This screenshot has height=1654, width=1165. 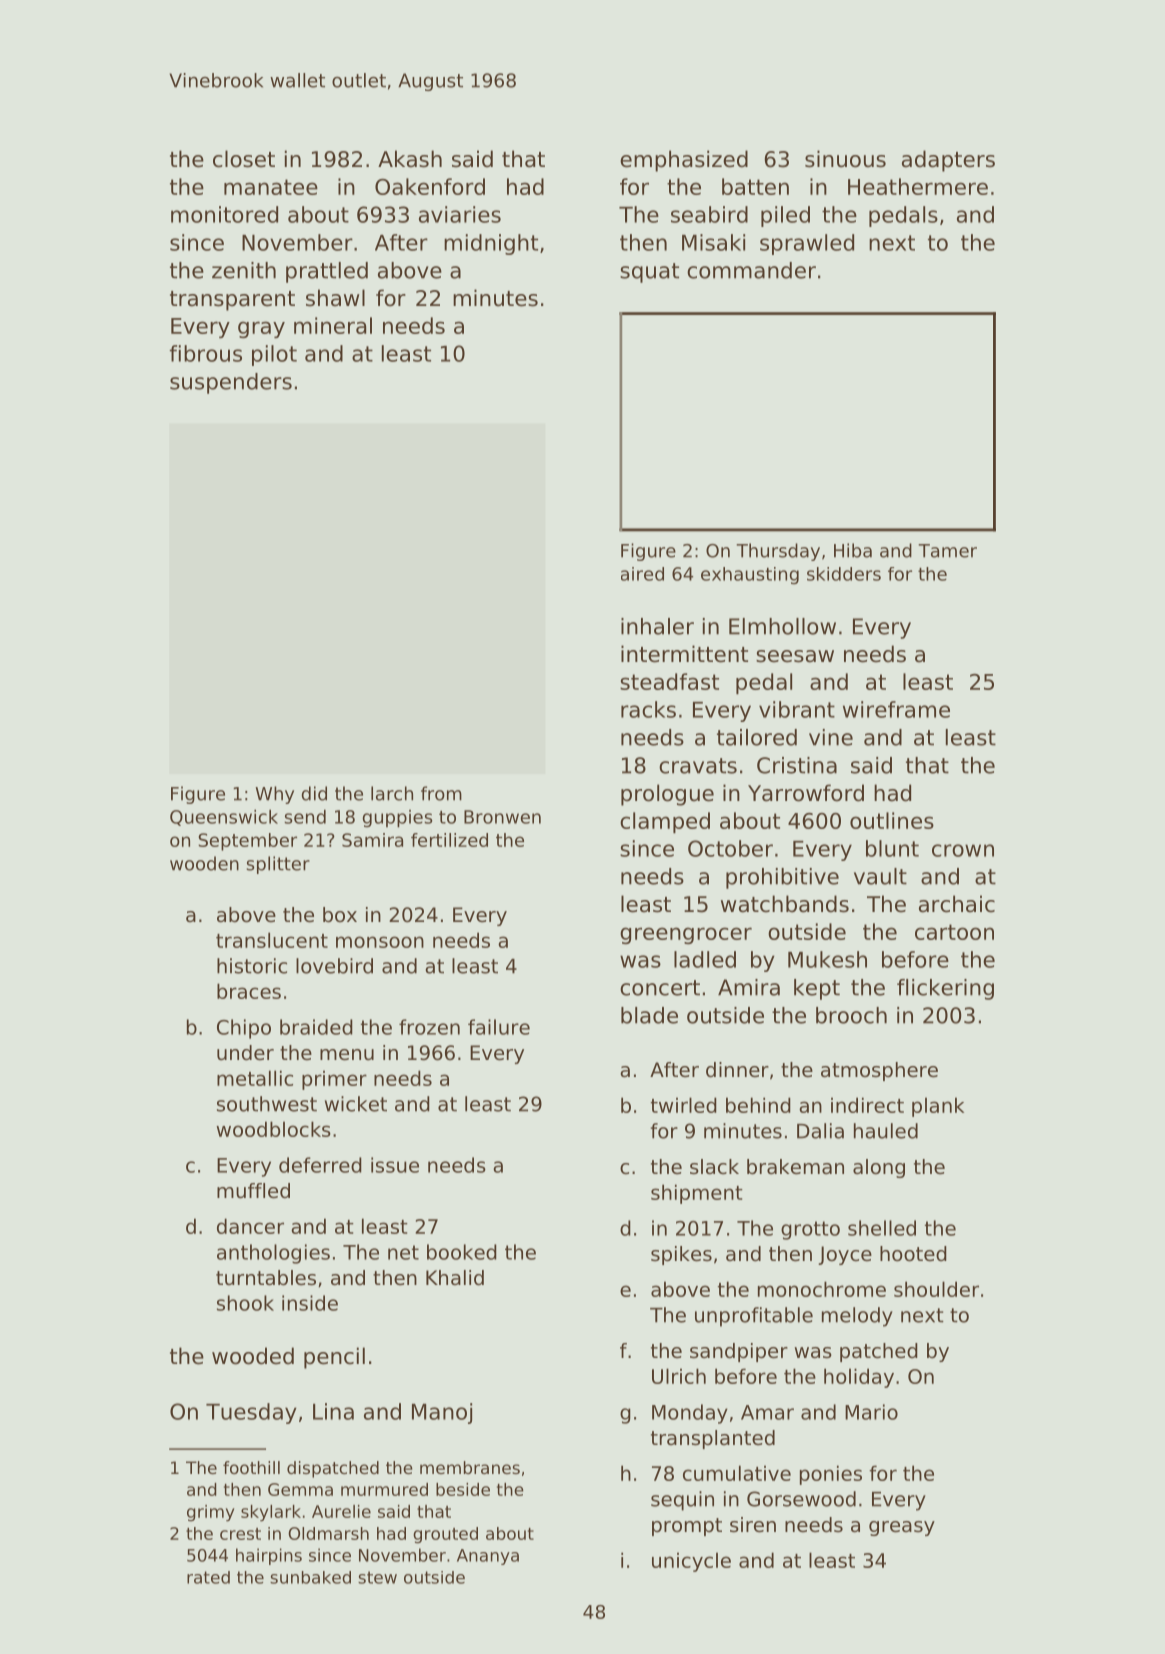 I want to click on crest, so click(x=240, y=1534).
